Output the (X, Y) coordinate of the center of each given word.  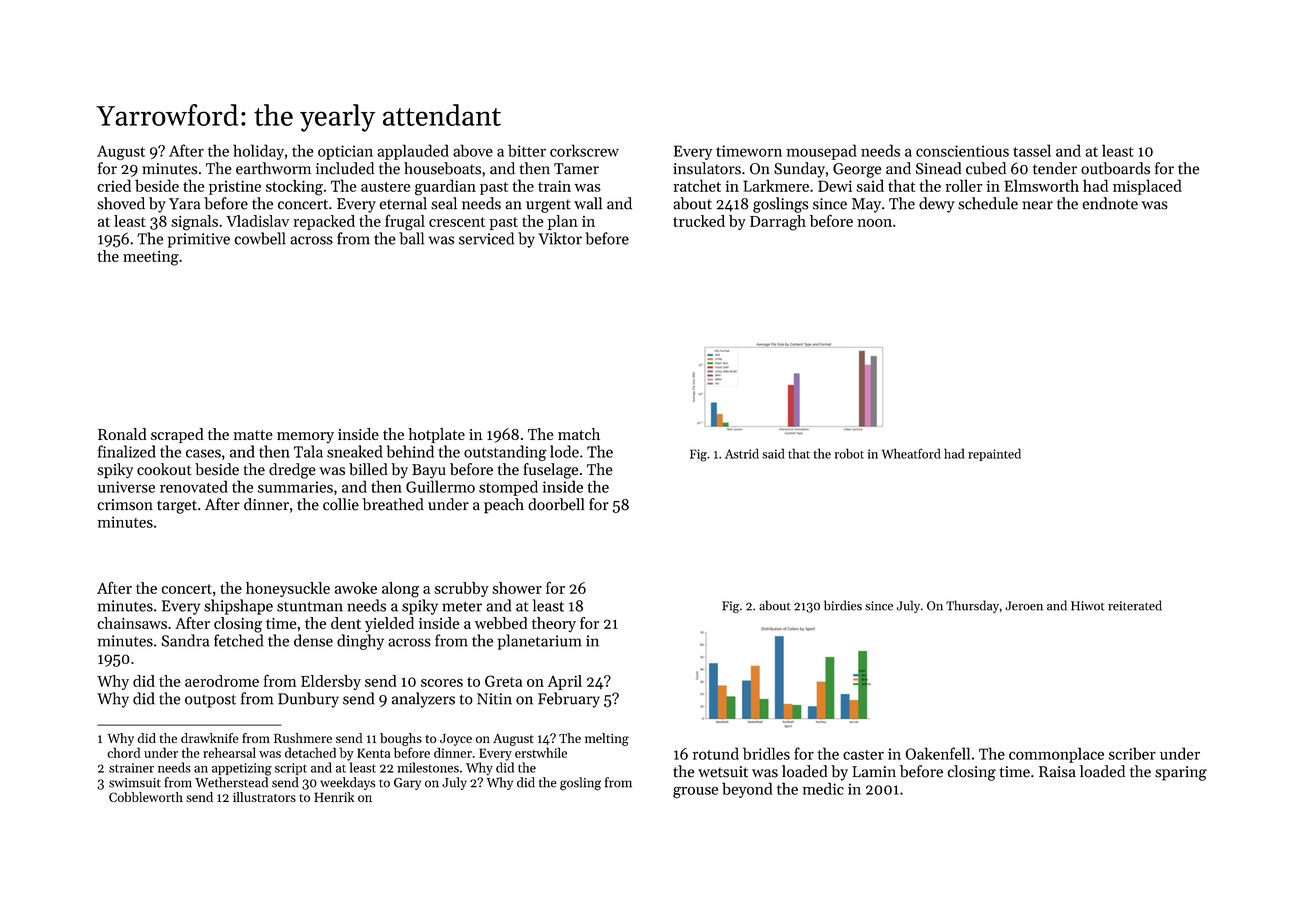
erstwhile (541, 752)
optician (345, 152)
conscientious (962, 151)
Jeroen (1024, 606)
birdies (843, 605)
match (579, 434)
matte (253, 435)
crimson (125, 505)
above (473, 150)
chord (123, 752)
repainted (994, 454)
